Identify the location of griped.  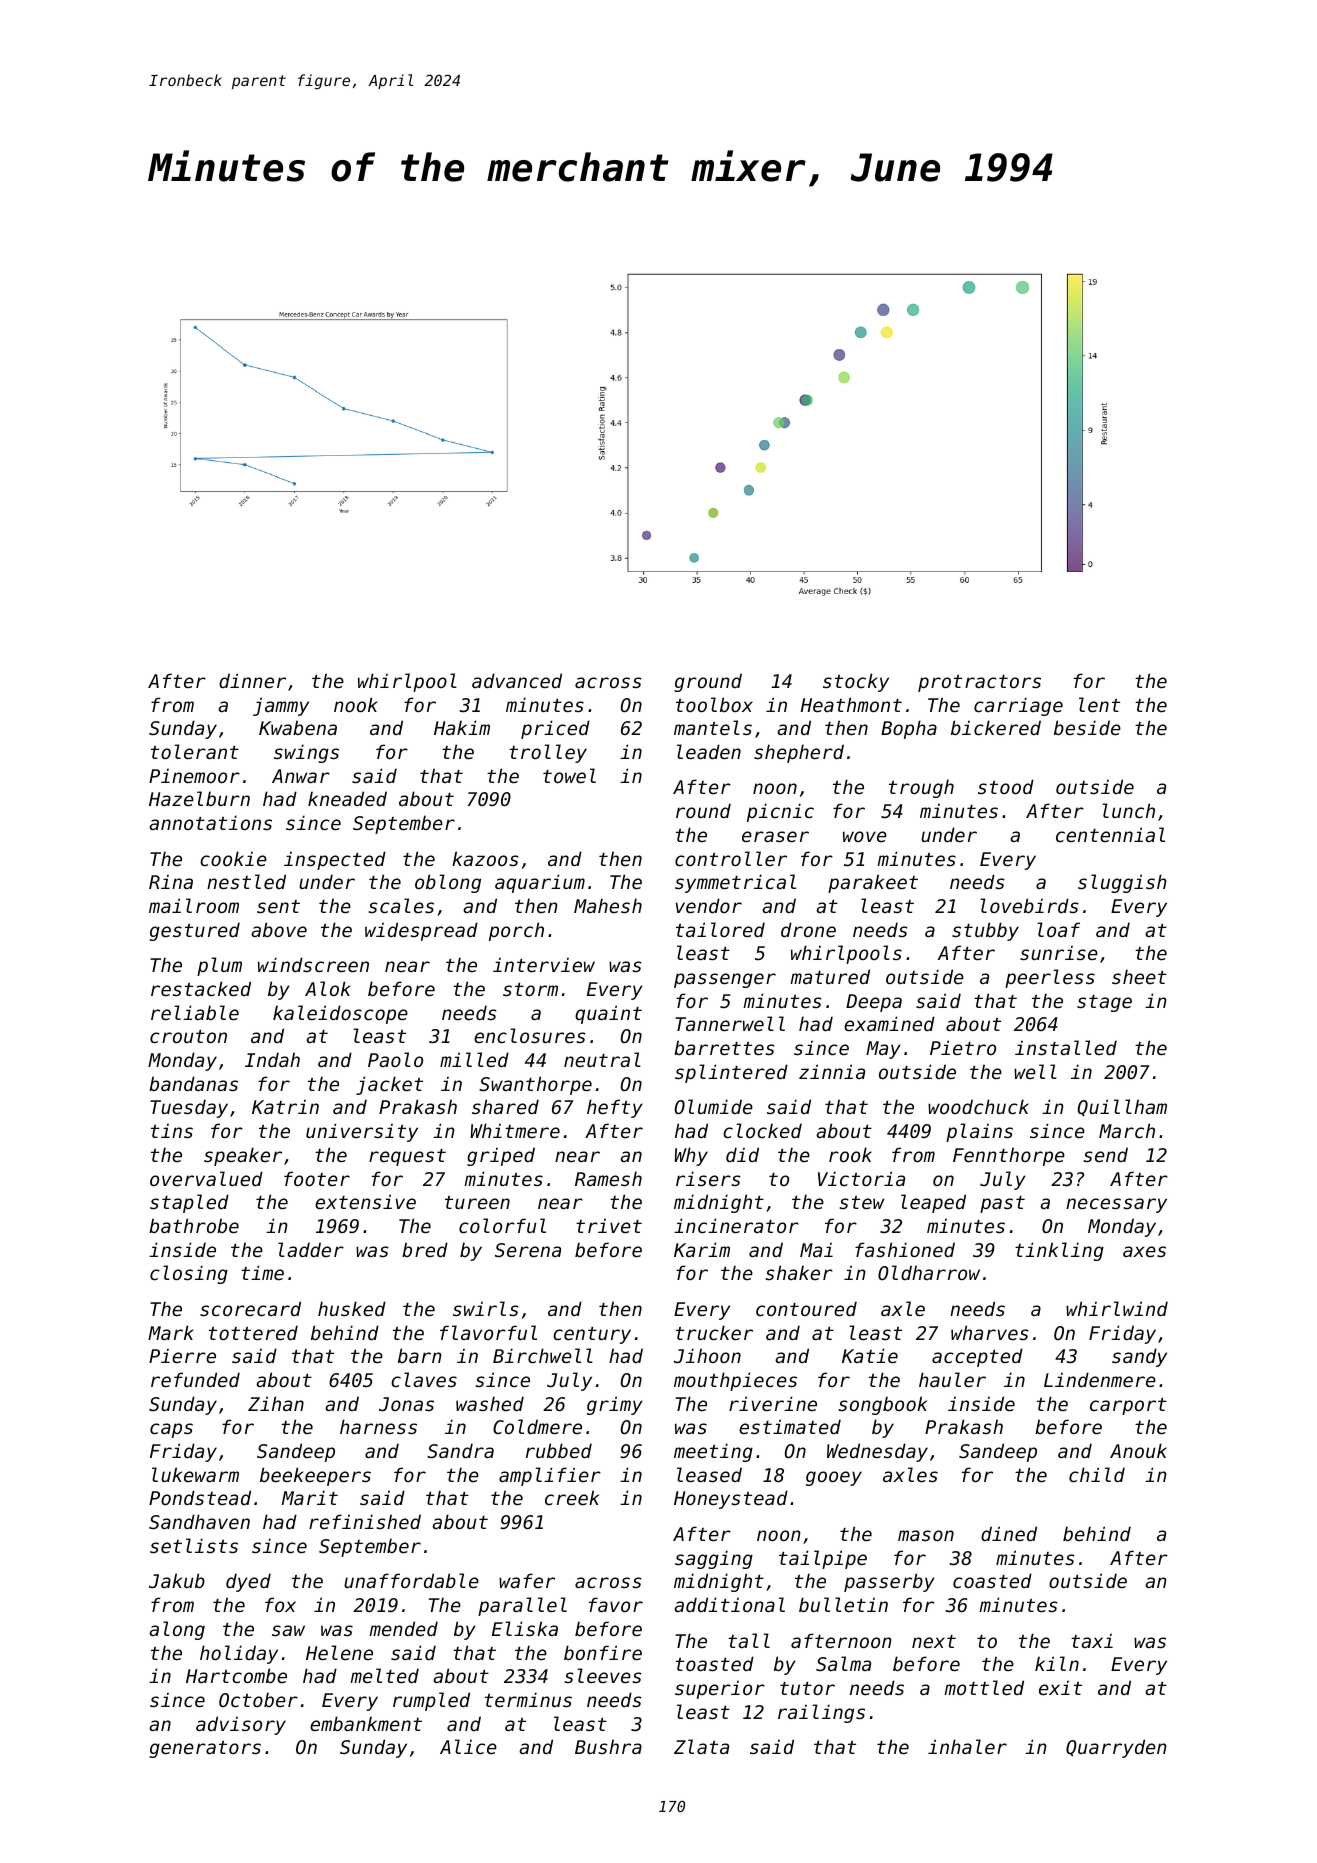
(501, 1156).
